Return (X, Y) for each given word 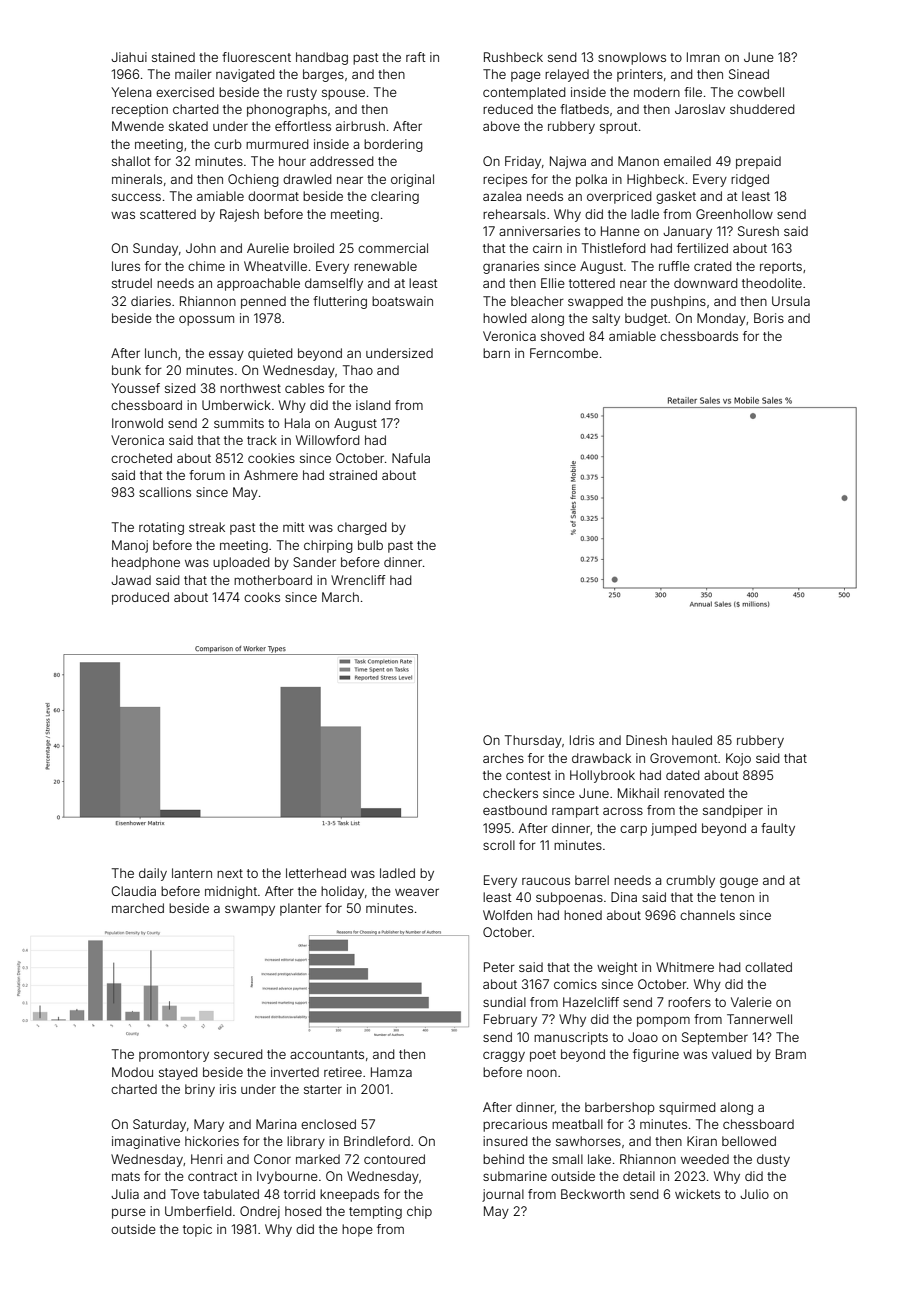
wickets (697, 1194)
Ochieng (253, 180)
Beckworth (593, 1194)
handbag (322, 58)
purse (129, 1213)
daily (153, 874)
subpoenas (569, 898)
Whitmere (685, 967)
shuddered (762, 109)
